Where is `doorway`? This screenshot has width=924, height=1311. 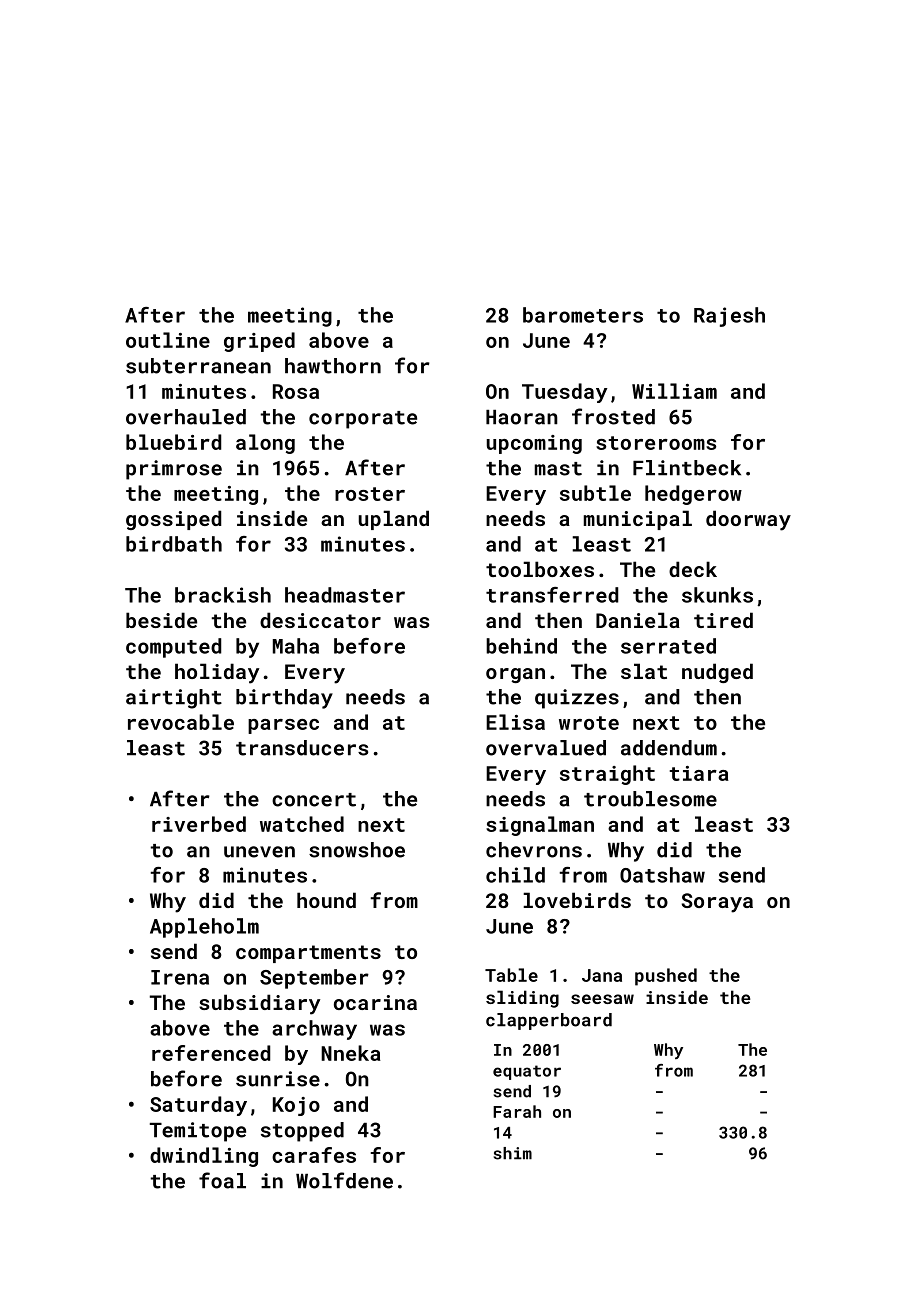
doorway is located at coordinates (748, 520).
